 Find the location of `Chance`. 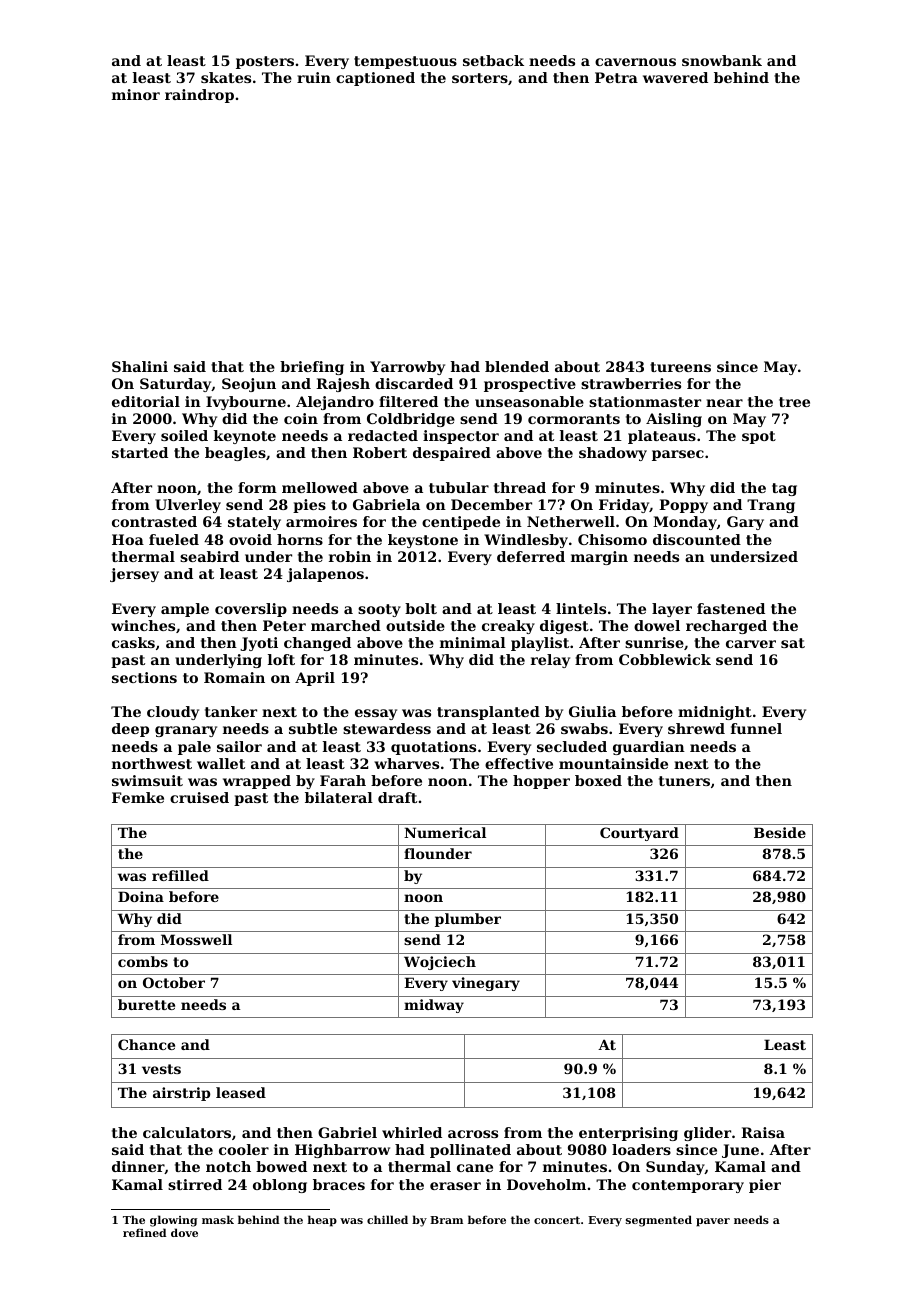

Chance is located at coordinates (146, 1044).
